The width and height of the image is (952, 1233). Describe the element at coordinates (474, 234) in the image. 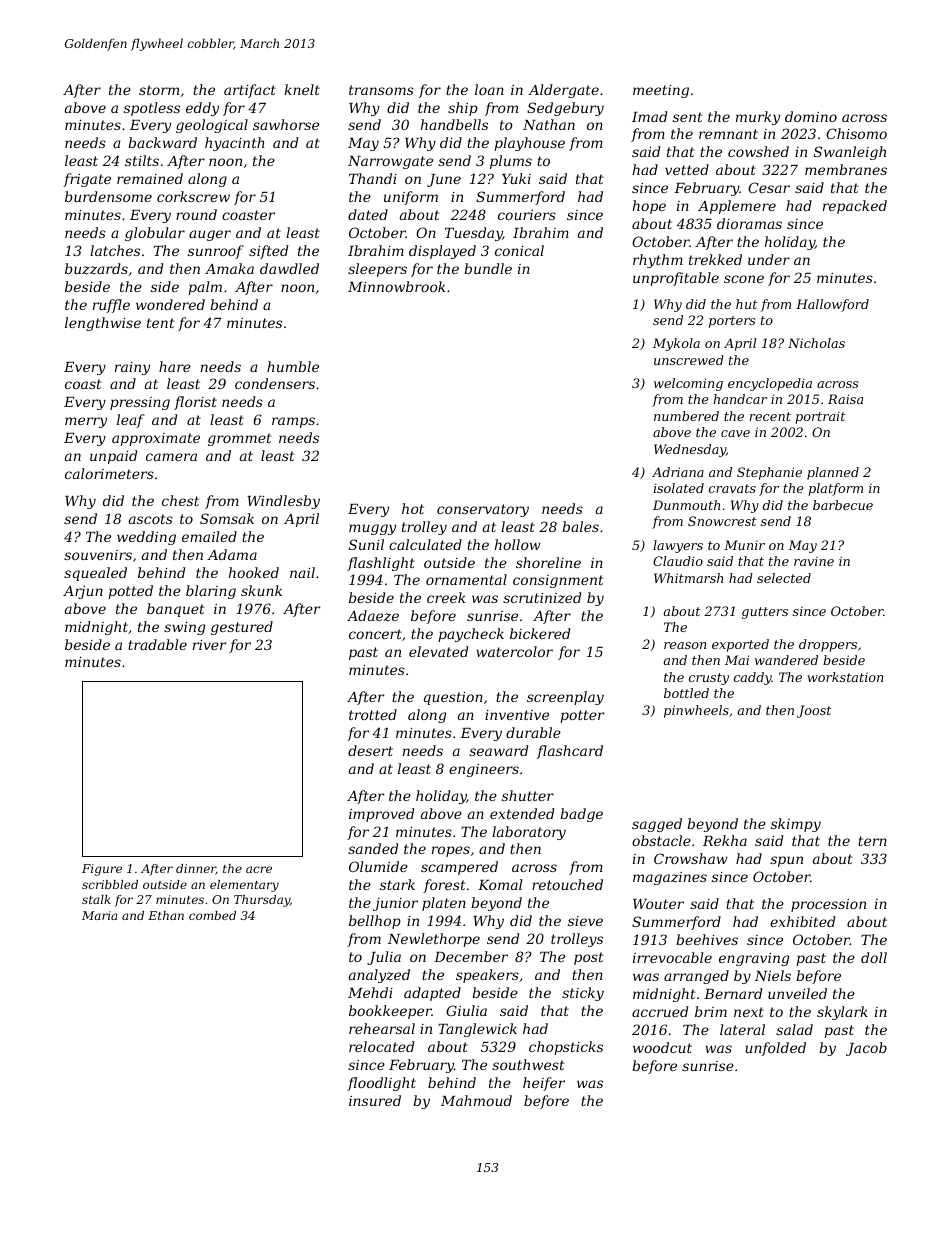

I see `Tuesday` at that location.
